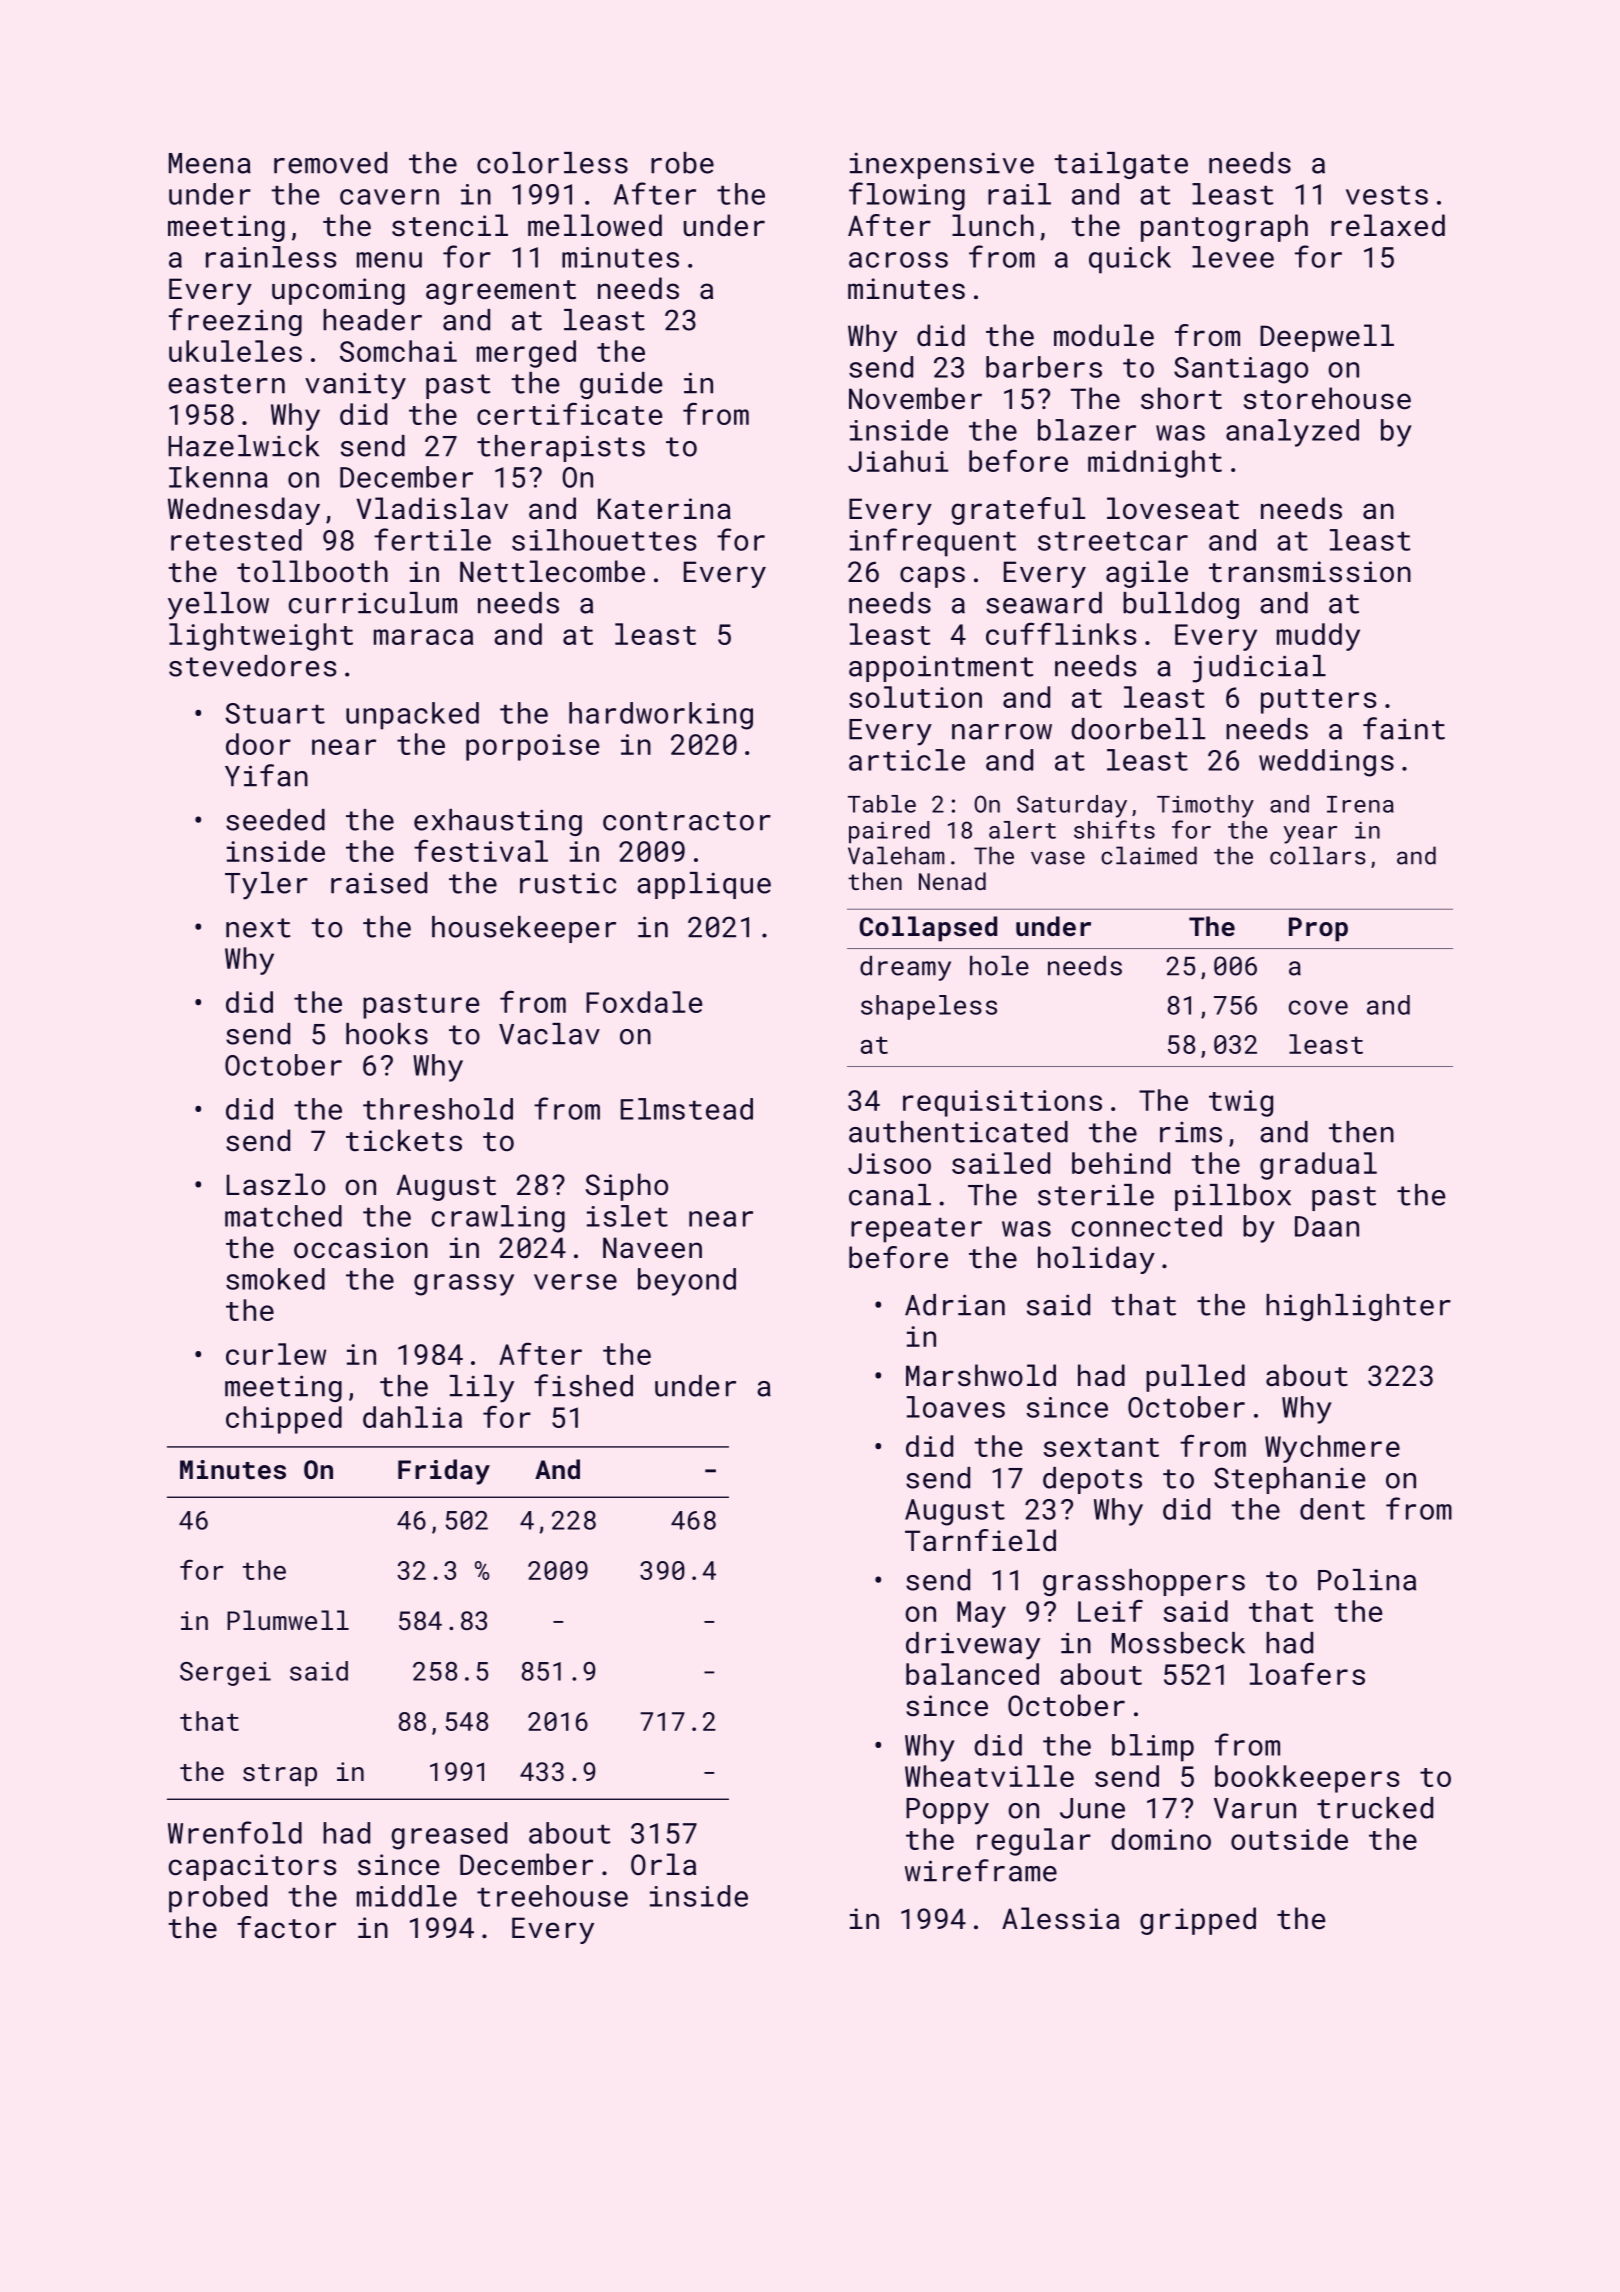 The image size is (1620, 2292). Describe the element at coordinates (1375, 1808) in the image. I see `trucked` at that location.
